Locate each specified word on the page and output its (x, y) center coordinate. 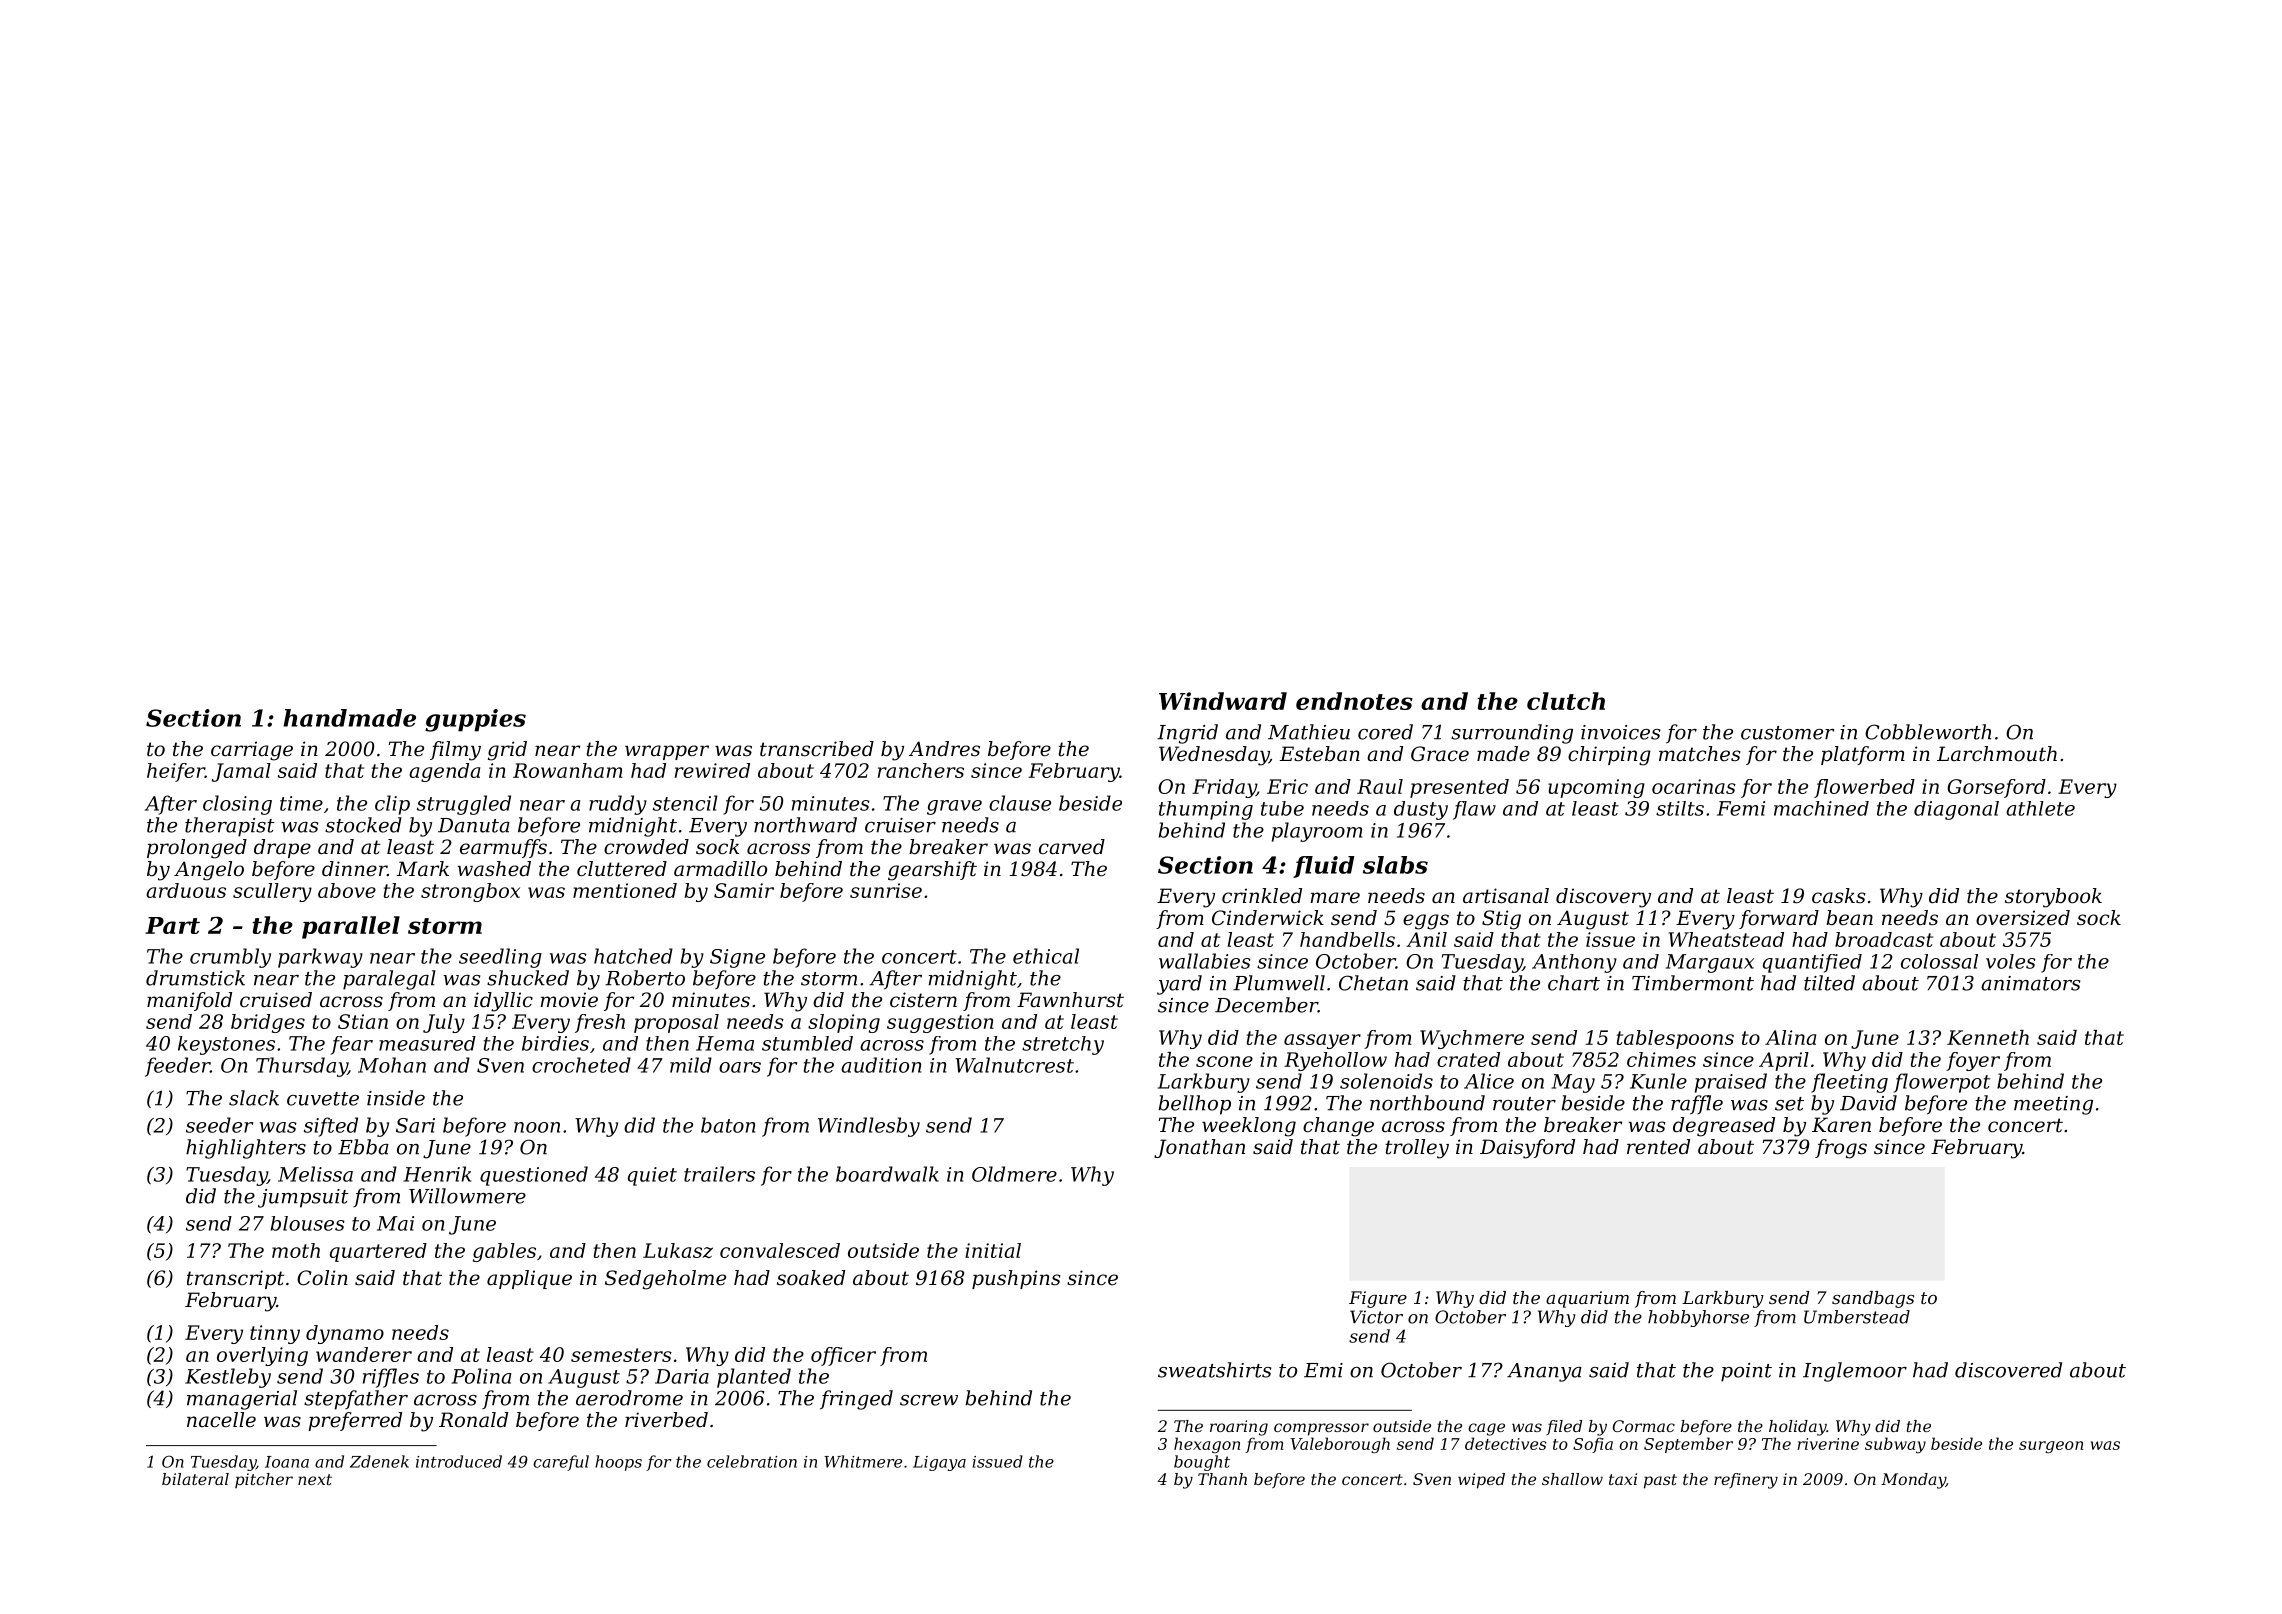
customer (1788, 733)
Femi (1741, 808)
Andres (944, 749)
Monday (1913, 1481)
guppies (475, 720)
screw (929, 1400)
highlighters (246, 1149)
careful (561, 1463)
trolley (1417, 1149)
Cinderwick (1268, 918)
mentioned (625, 890)
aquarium (1587, 1299)
